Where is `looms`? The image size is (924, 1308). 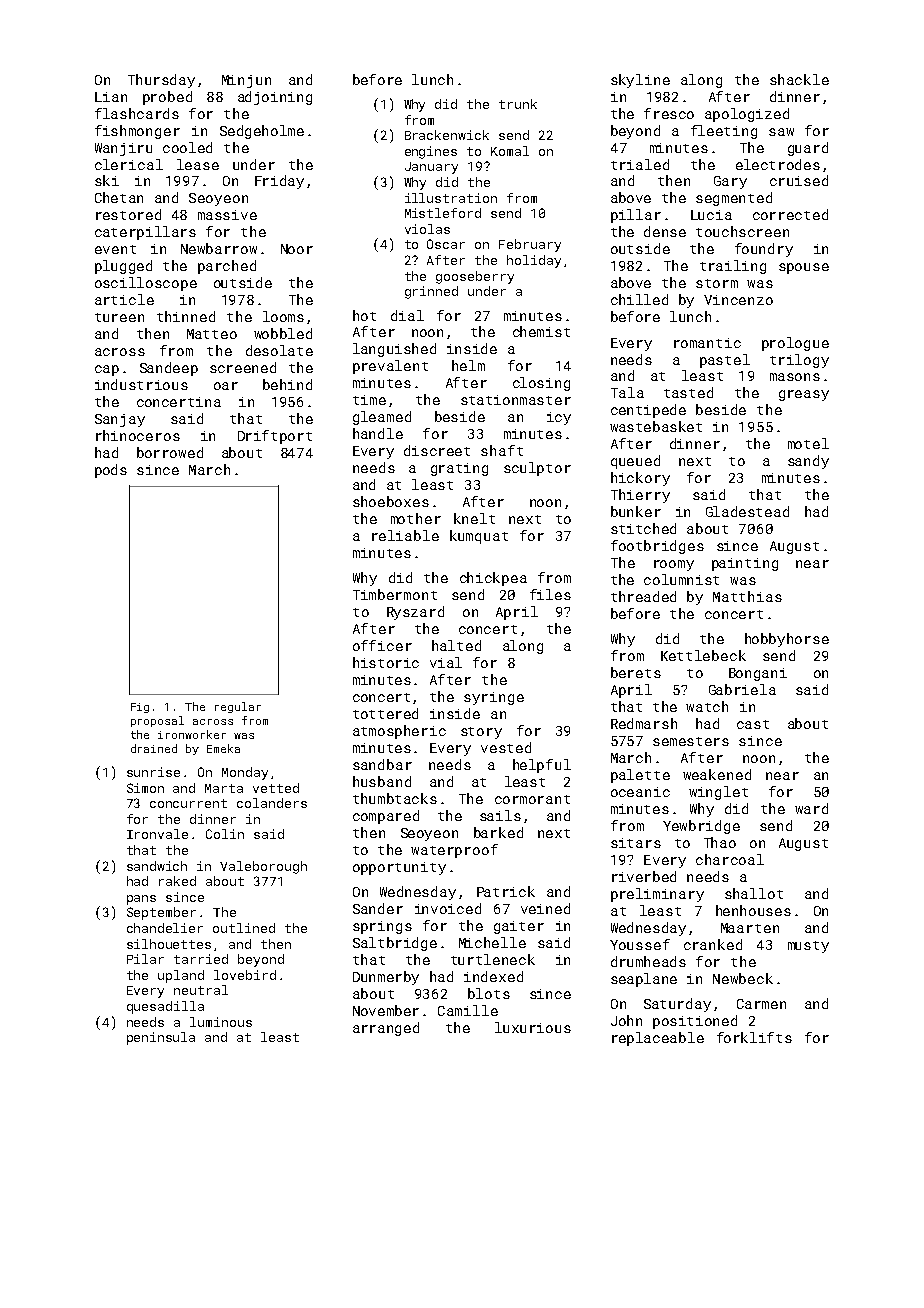
looms is located at coordinates (283, 316).
